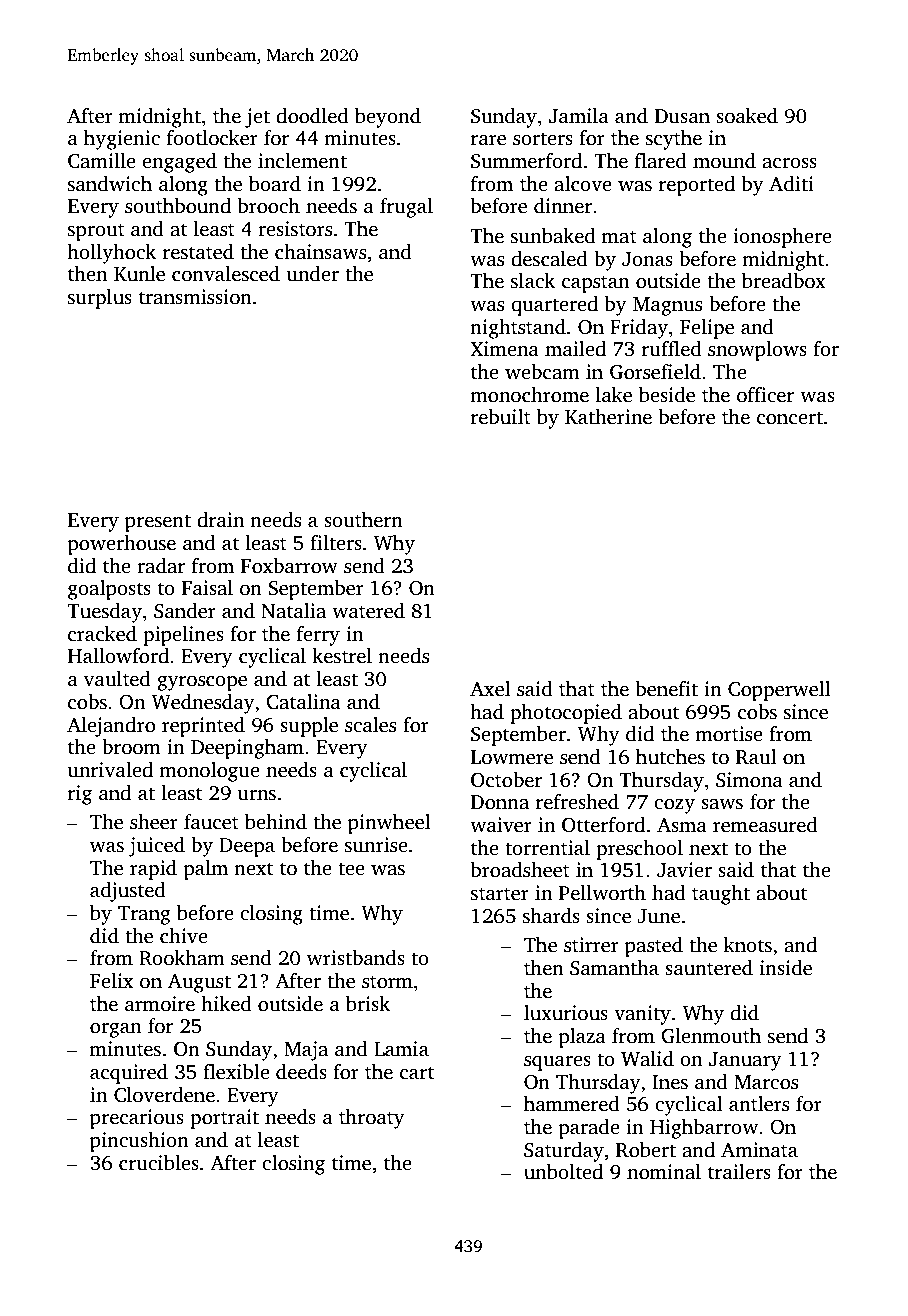 This image has width=908, height=1316. What do you see at coordinates (363, 520) in the image?
I see `southern` at bounding box center [363, 520].
